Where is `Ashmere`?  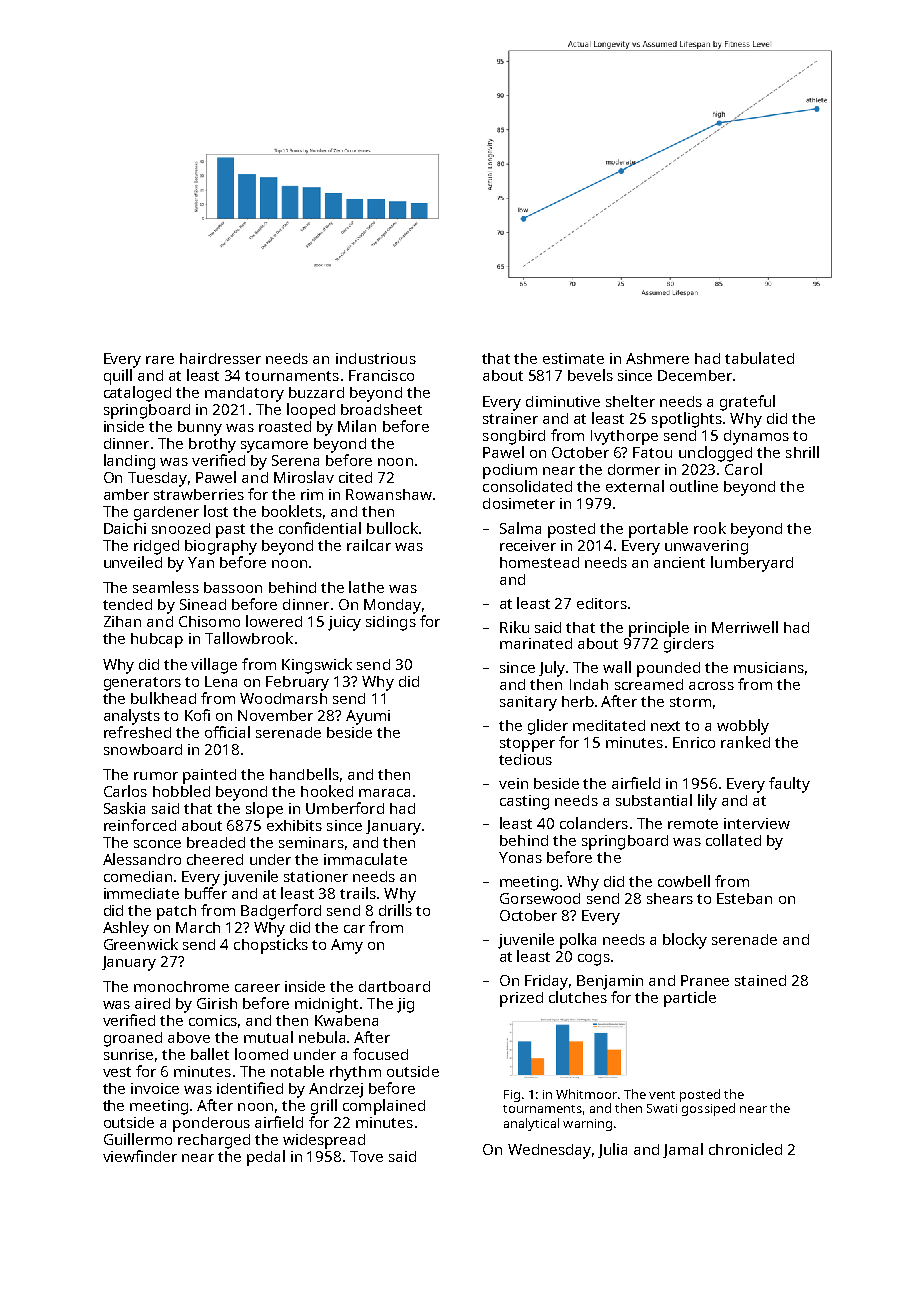
Ashmere is located at coordinates (657, 358).
